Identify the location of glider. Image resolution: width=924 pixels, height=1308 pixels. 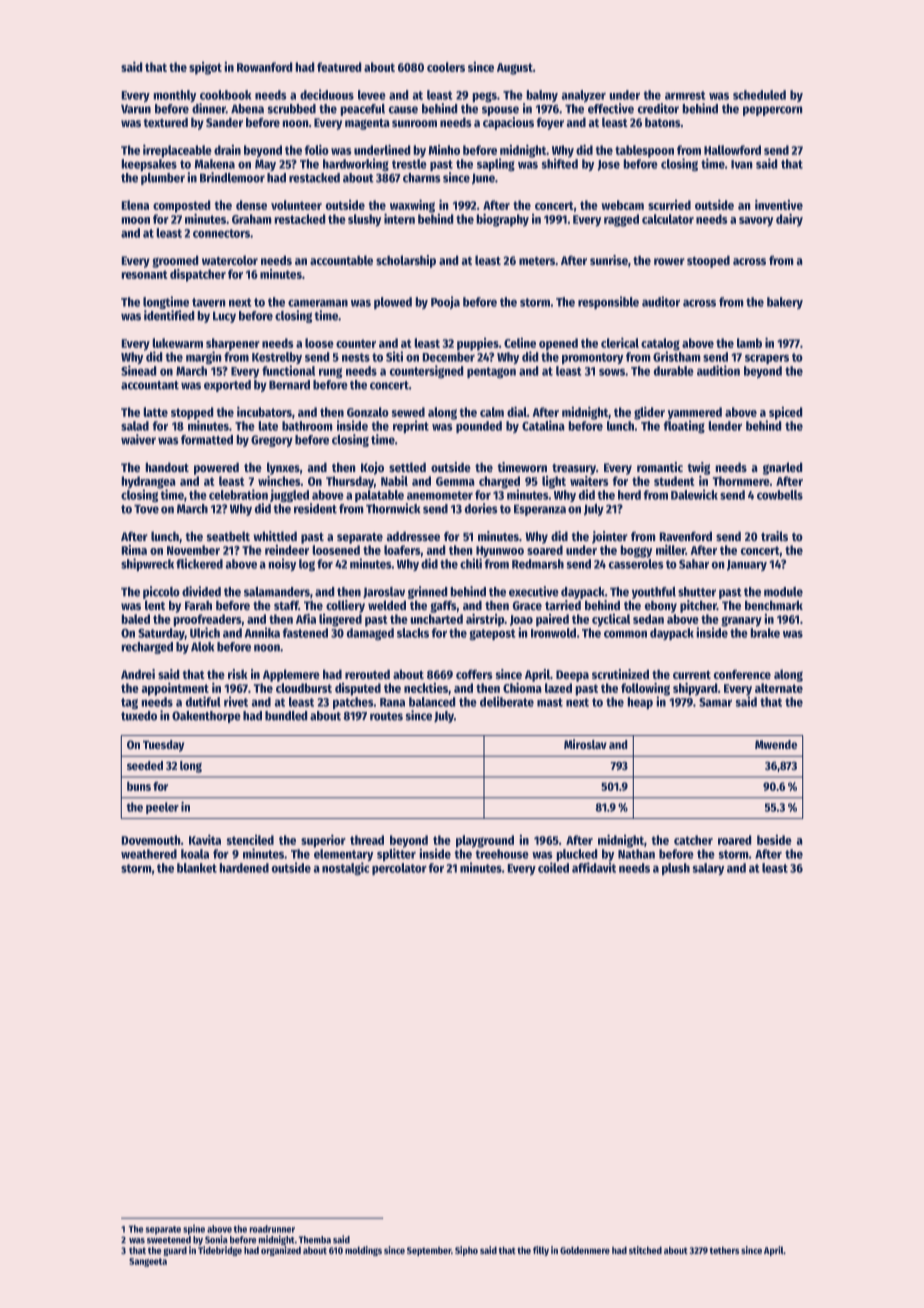
(649, 413).
